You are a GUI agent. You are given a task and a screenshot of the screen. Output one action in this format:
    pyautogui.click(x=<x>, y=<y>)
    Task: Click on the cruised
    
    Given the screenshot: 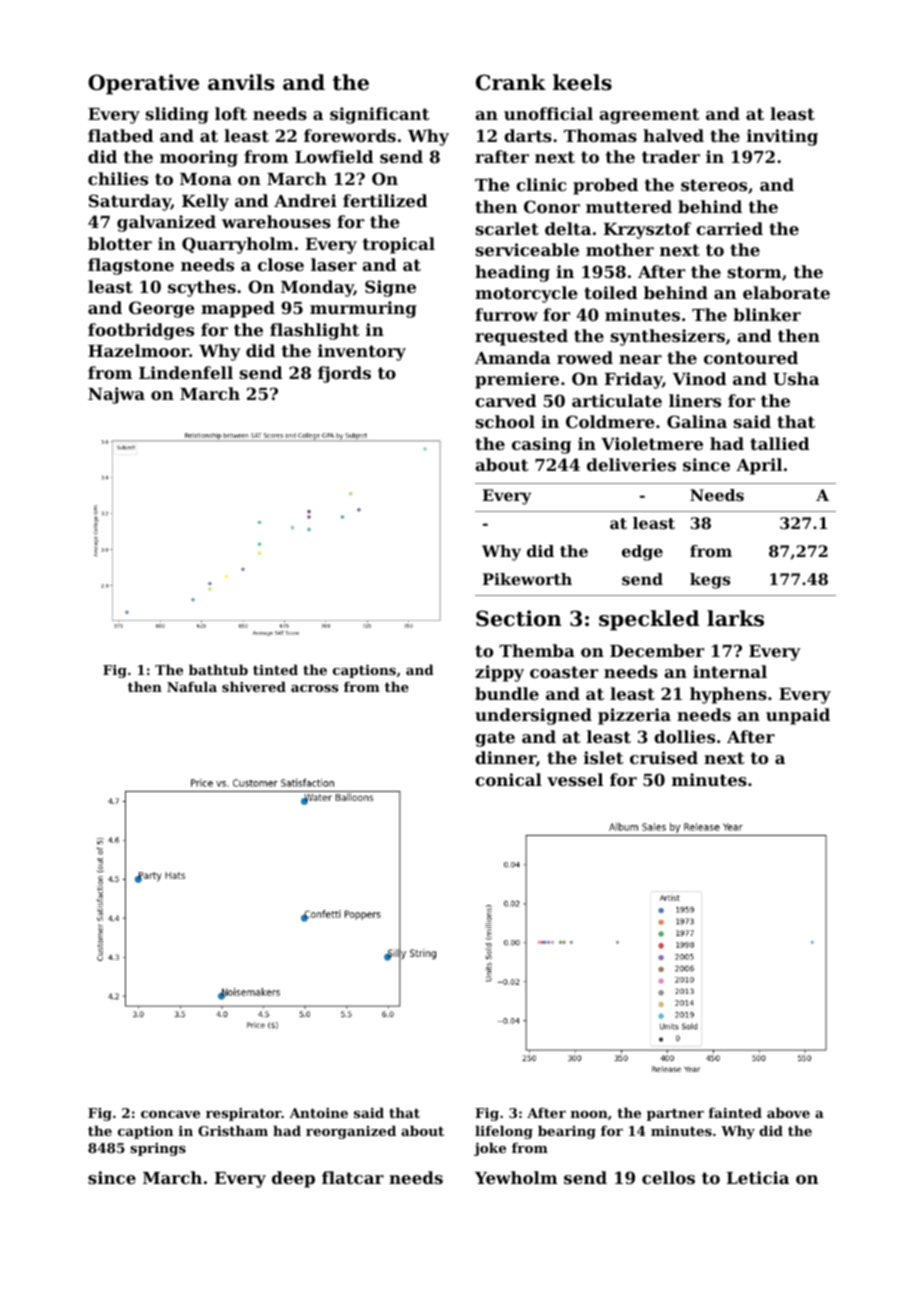 What is the action you would take?
    pyautogui.click(x=664, y=757)
